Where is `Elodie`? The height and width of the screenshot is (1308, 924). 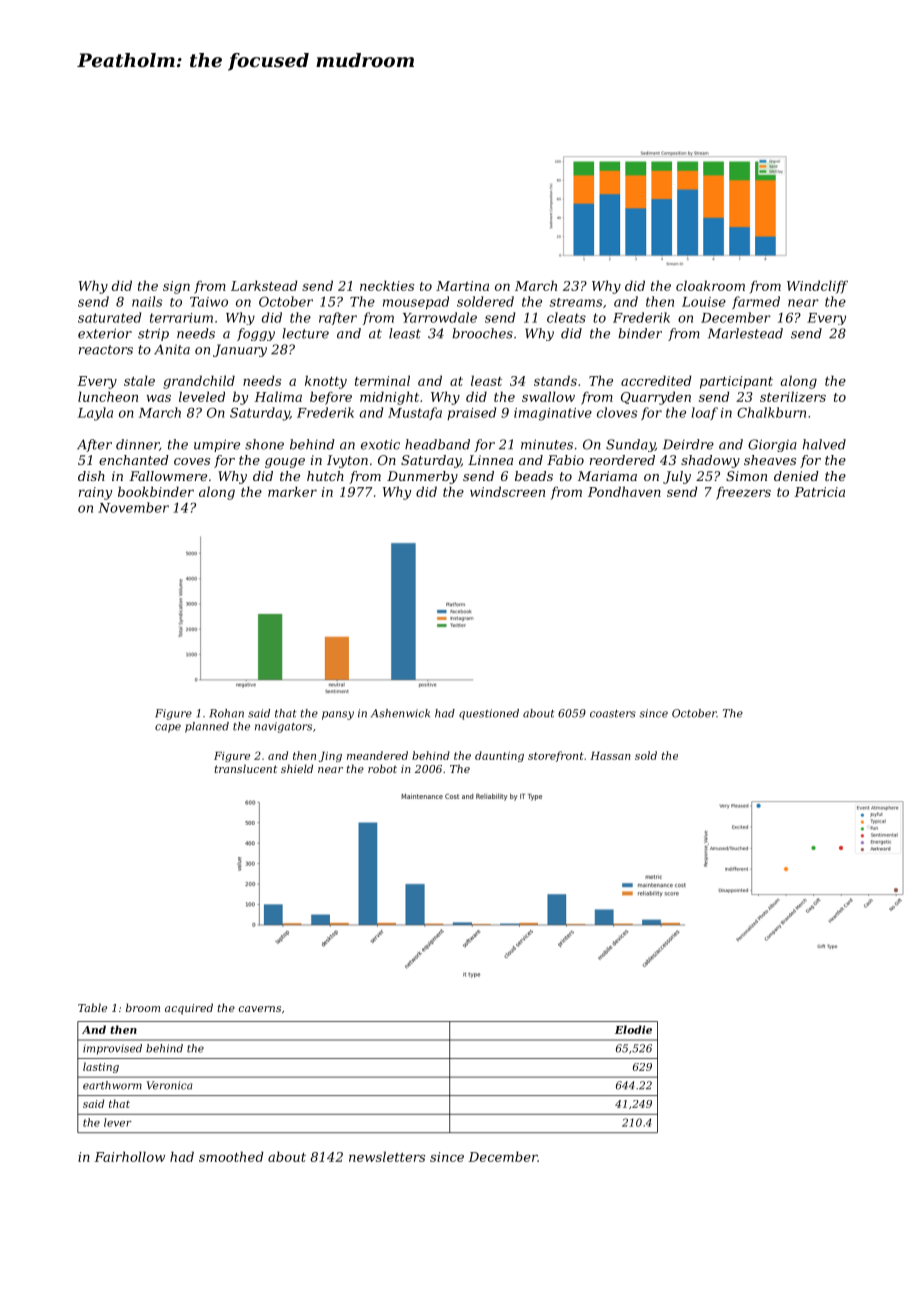 Elodie is located at coordinates (633, 1029).
